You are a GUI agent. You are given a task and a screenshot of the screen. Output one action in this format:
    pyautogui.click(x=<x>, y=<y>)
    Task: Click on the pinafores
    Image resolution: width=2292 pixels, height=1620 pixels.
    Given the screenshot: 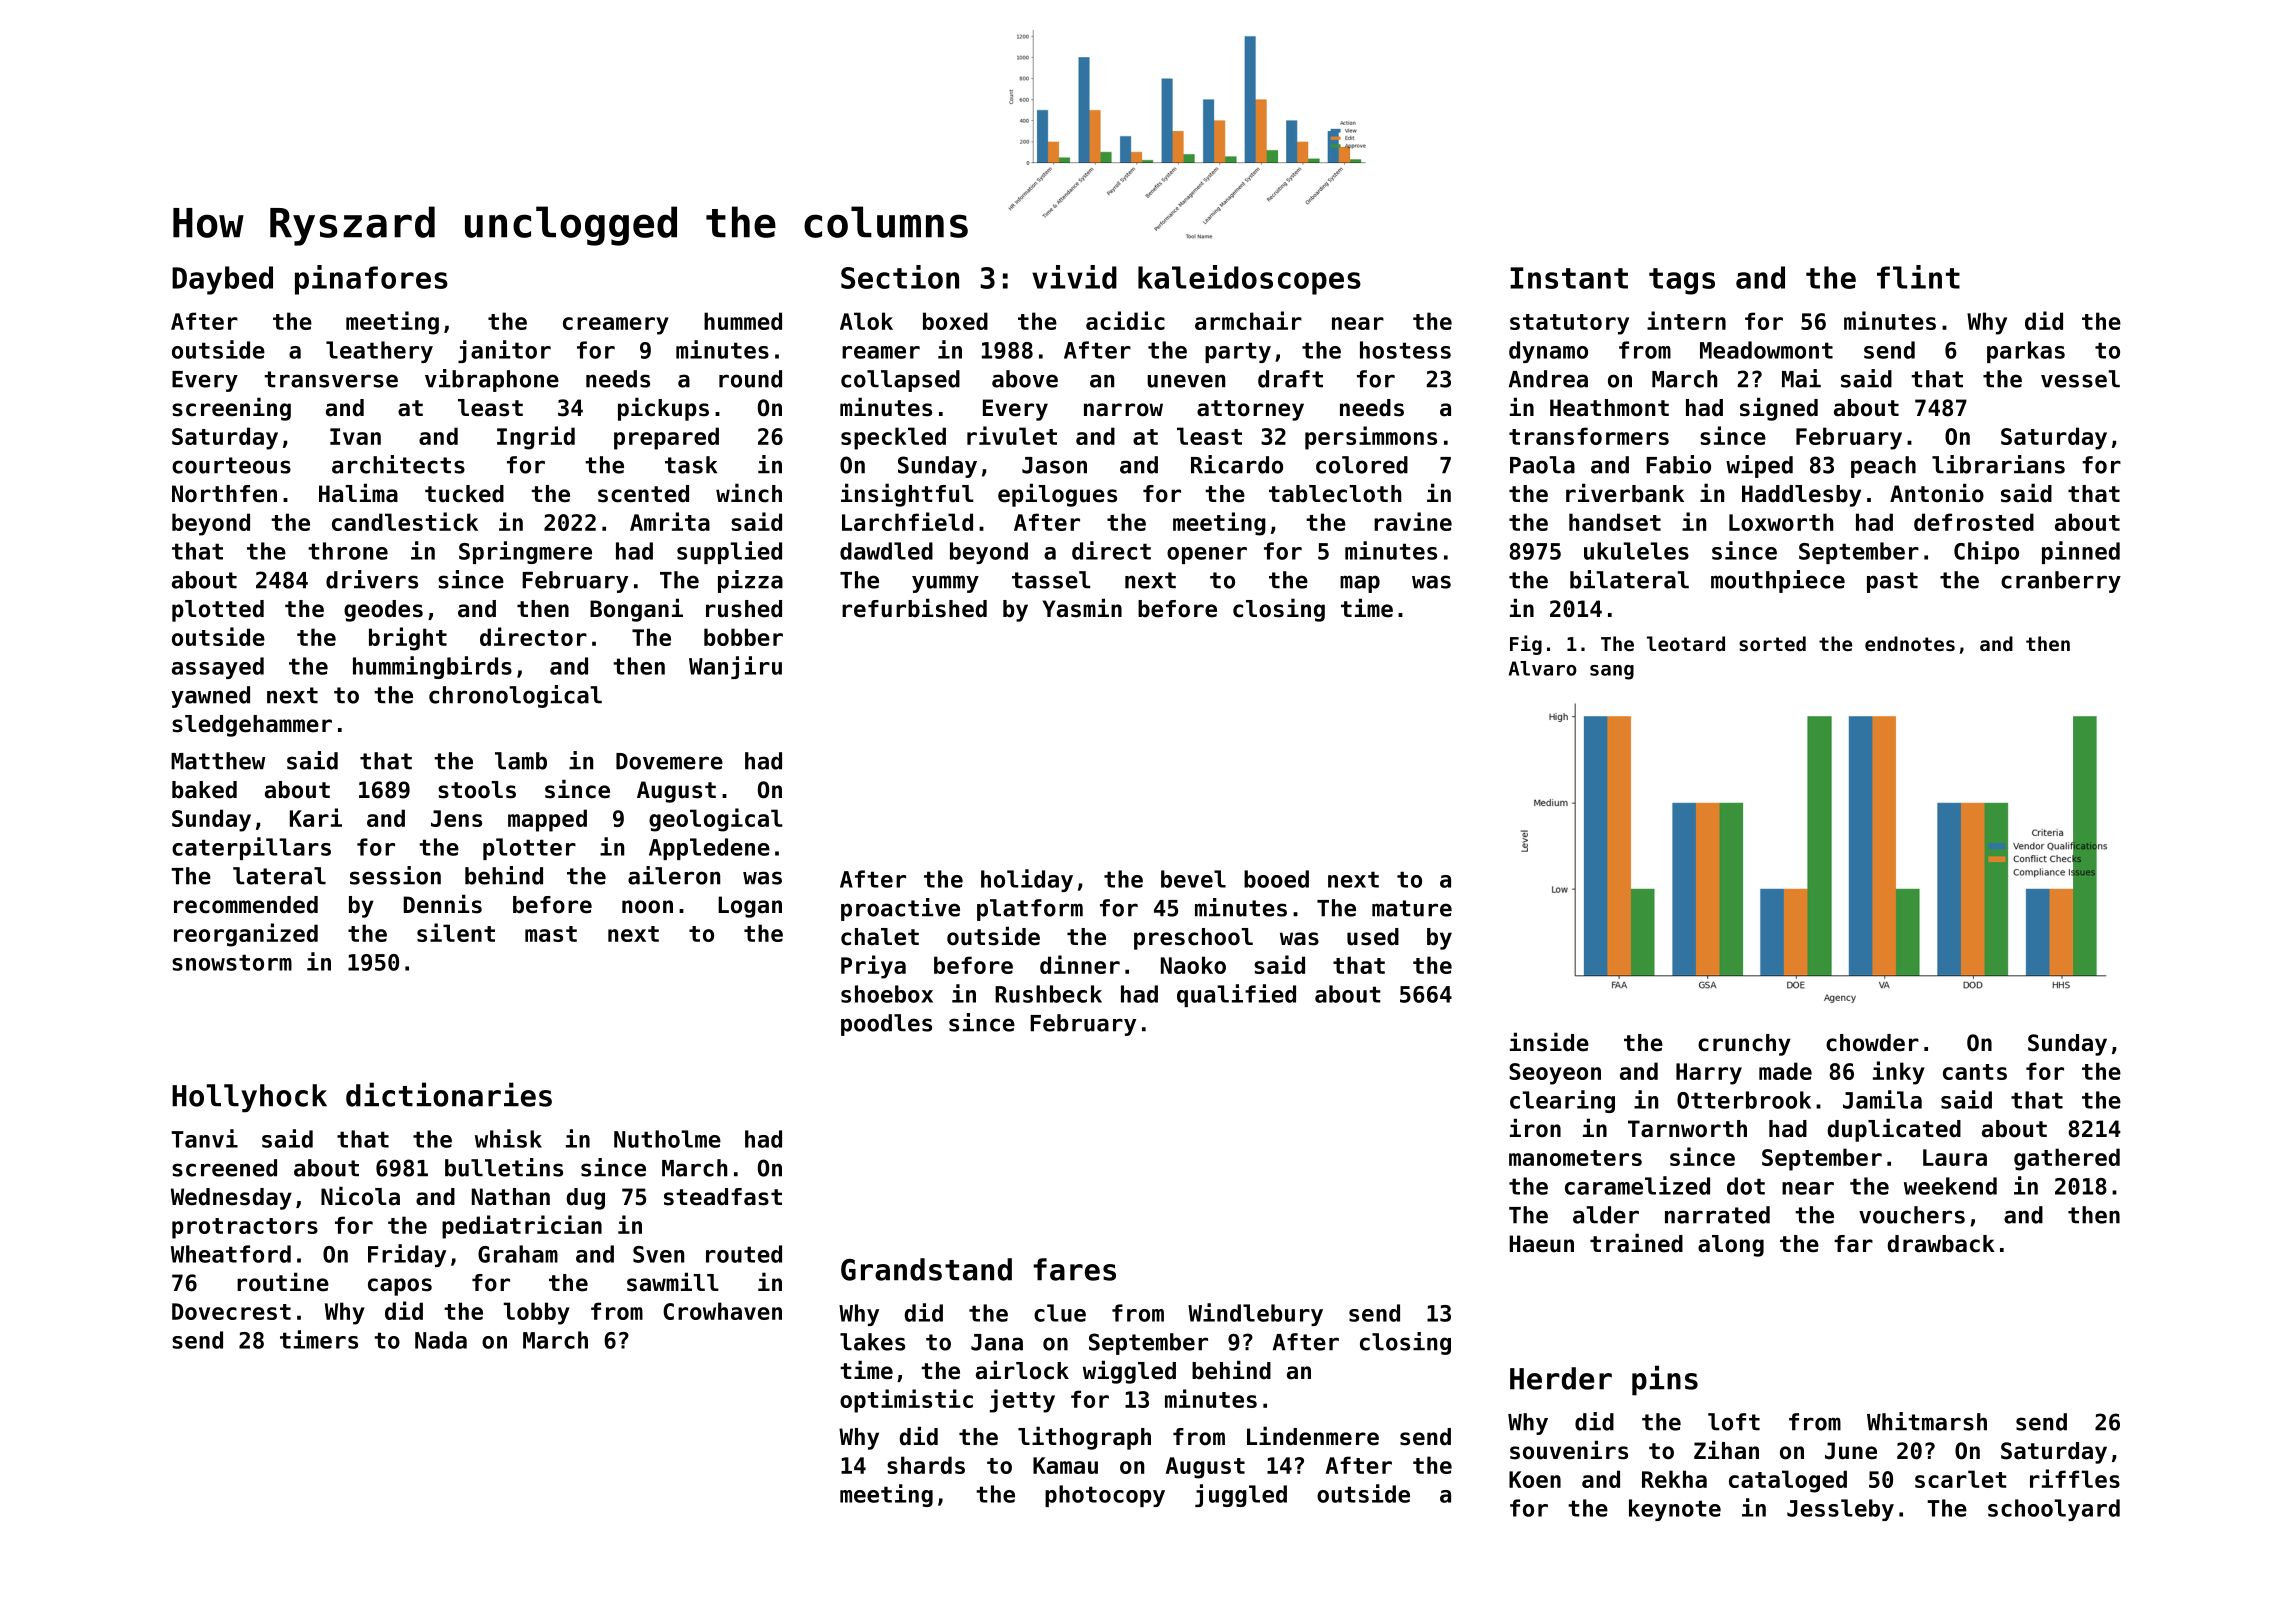 What is the action you would take?
    pyautogui.click(x=371, y=280)
